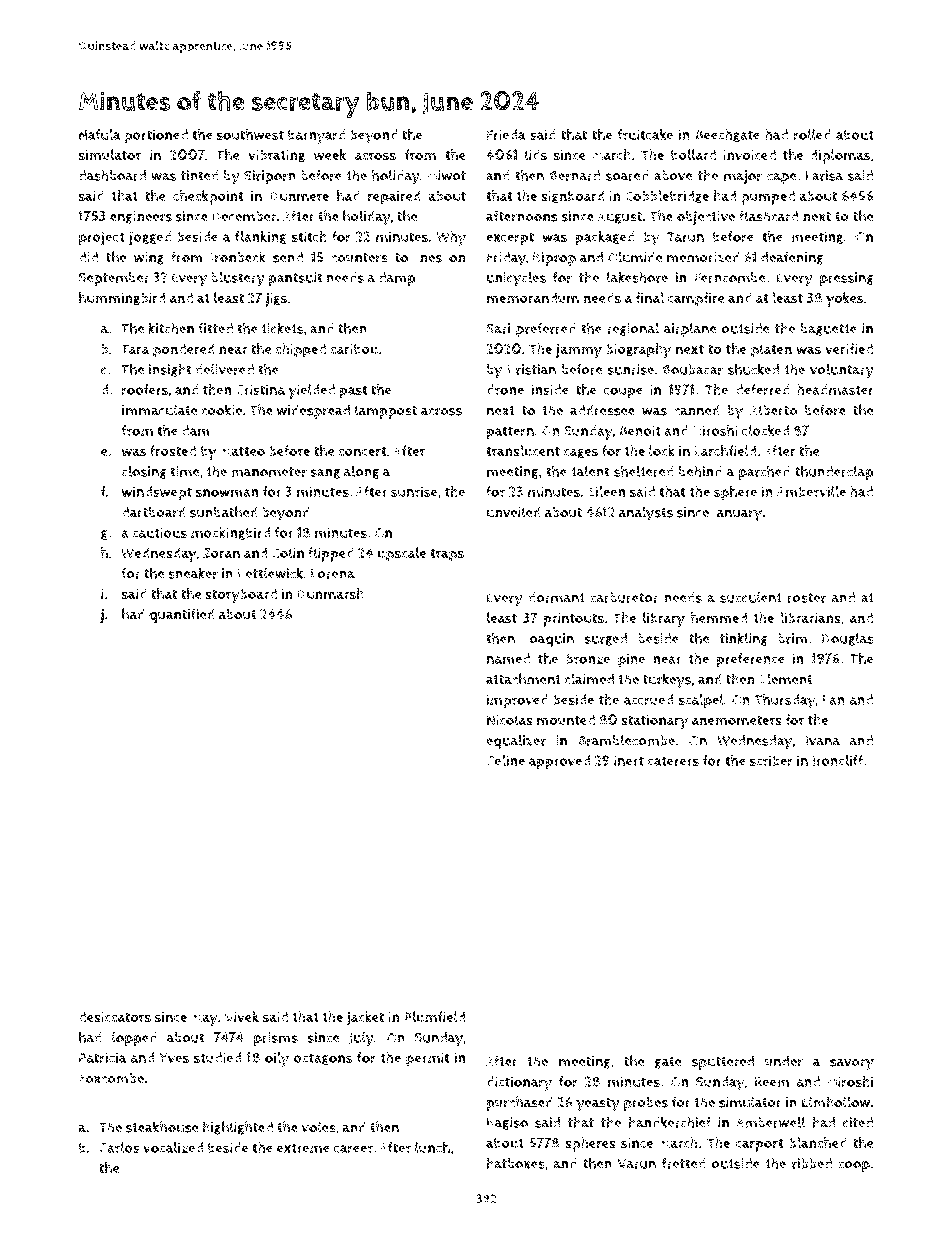 The image size is (952, 1233). What do you see at coordinates (811, 491) in the screenshot?
I see `Amberville` at bounding box center [811, 491].
